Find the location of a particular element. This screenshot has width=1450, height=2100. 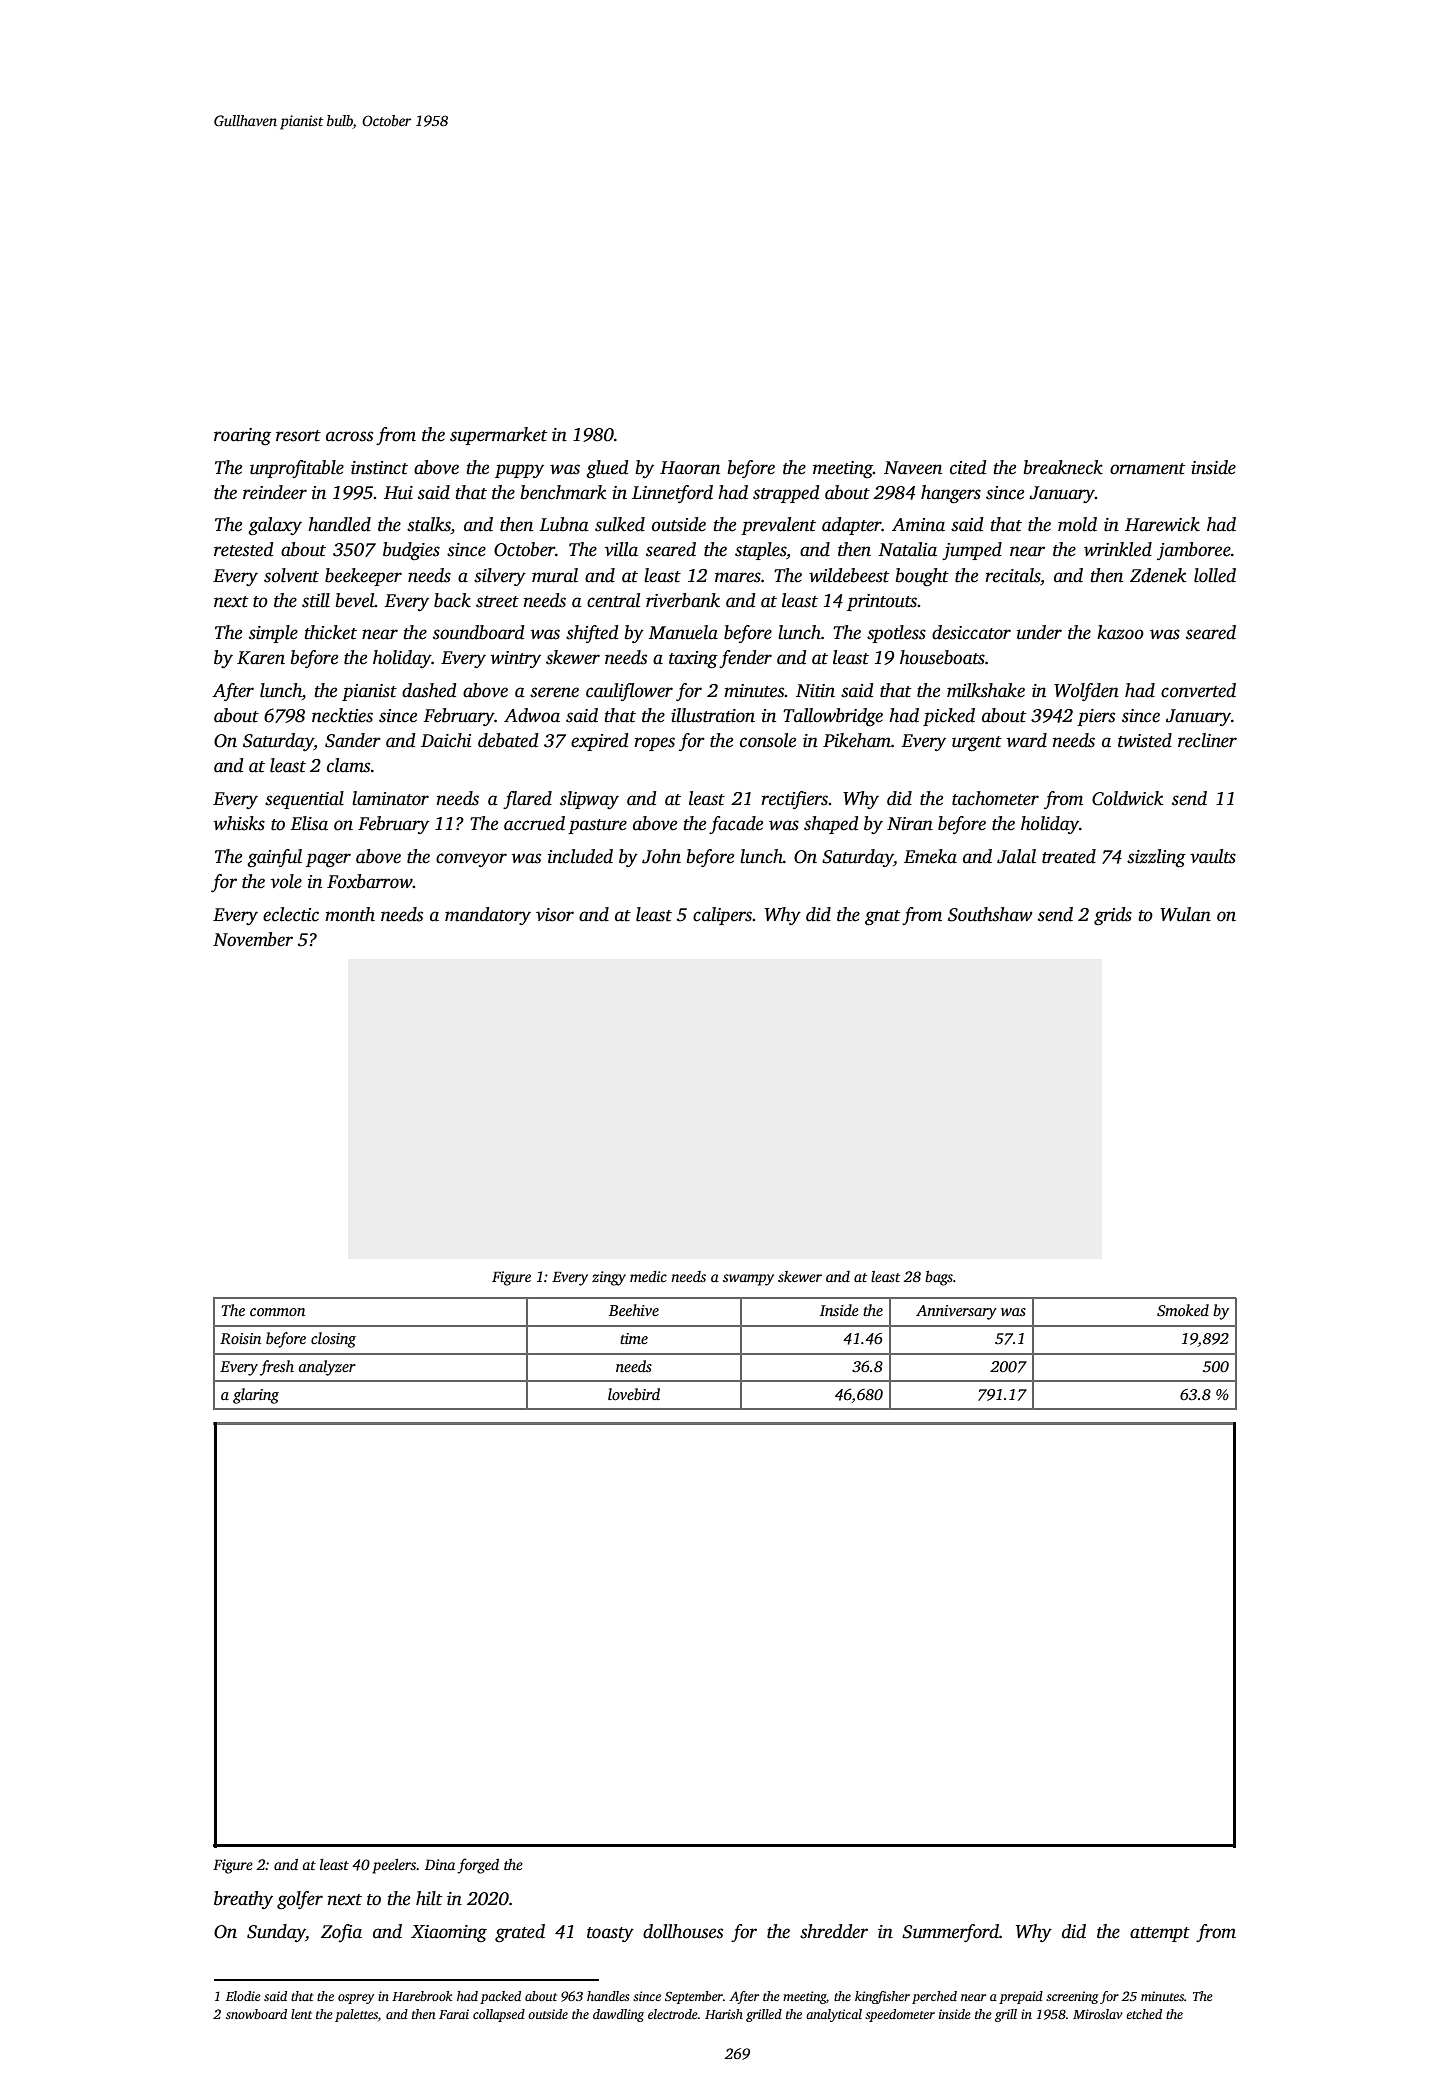

kazoo is located at coordinates (1120, 632).
